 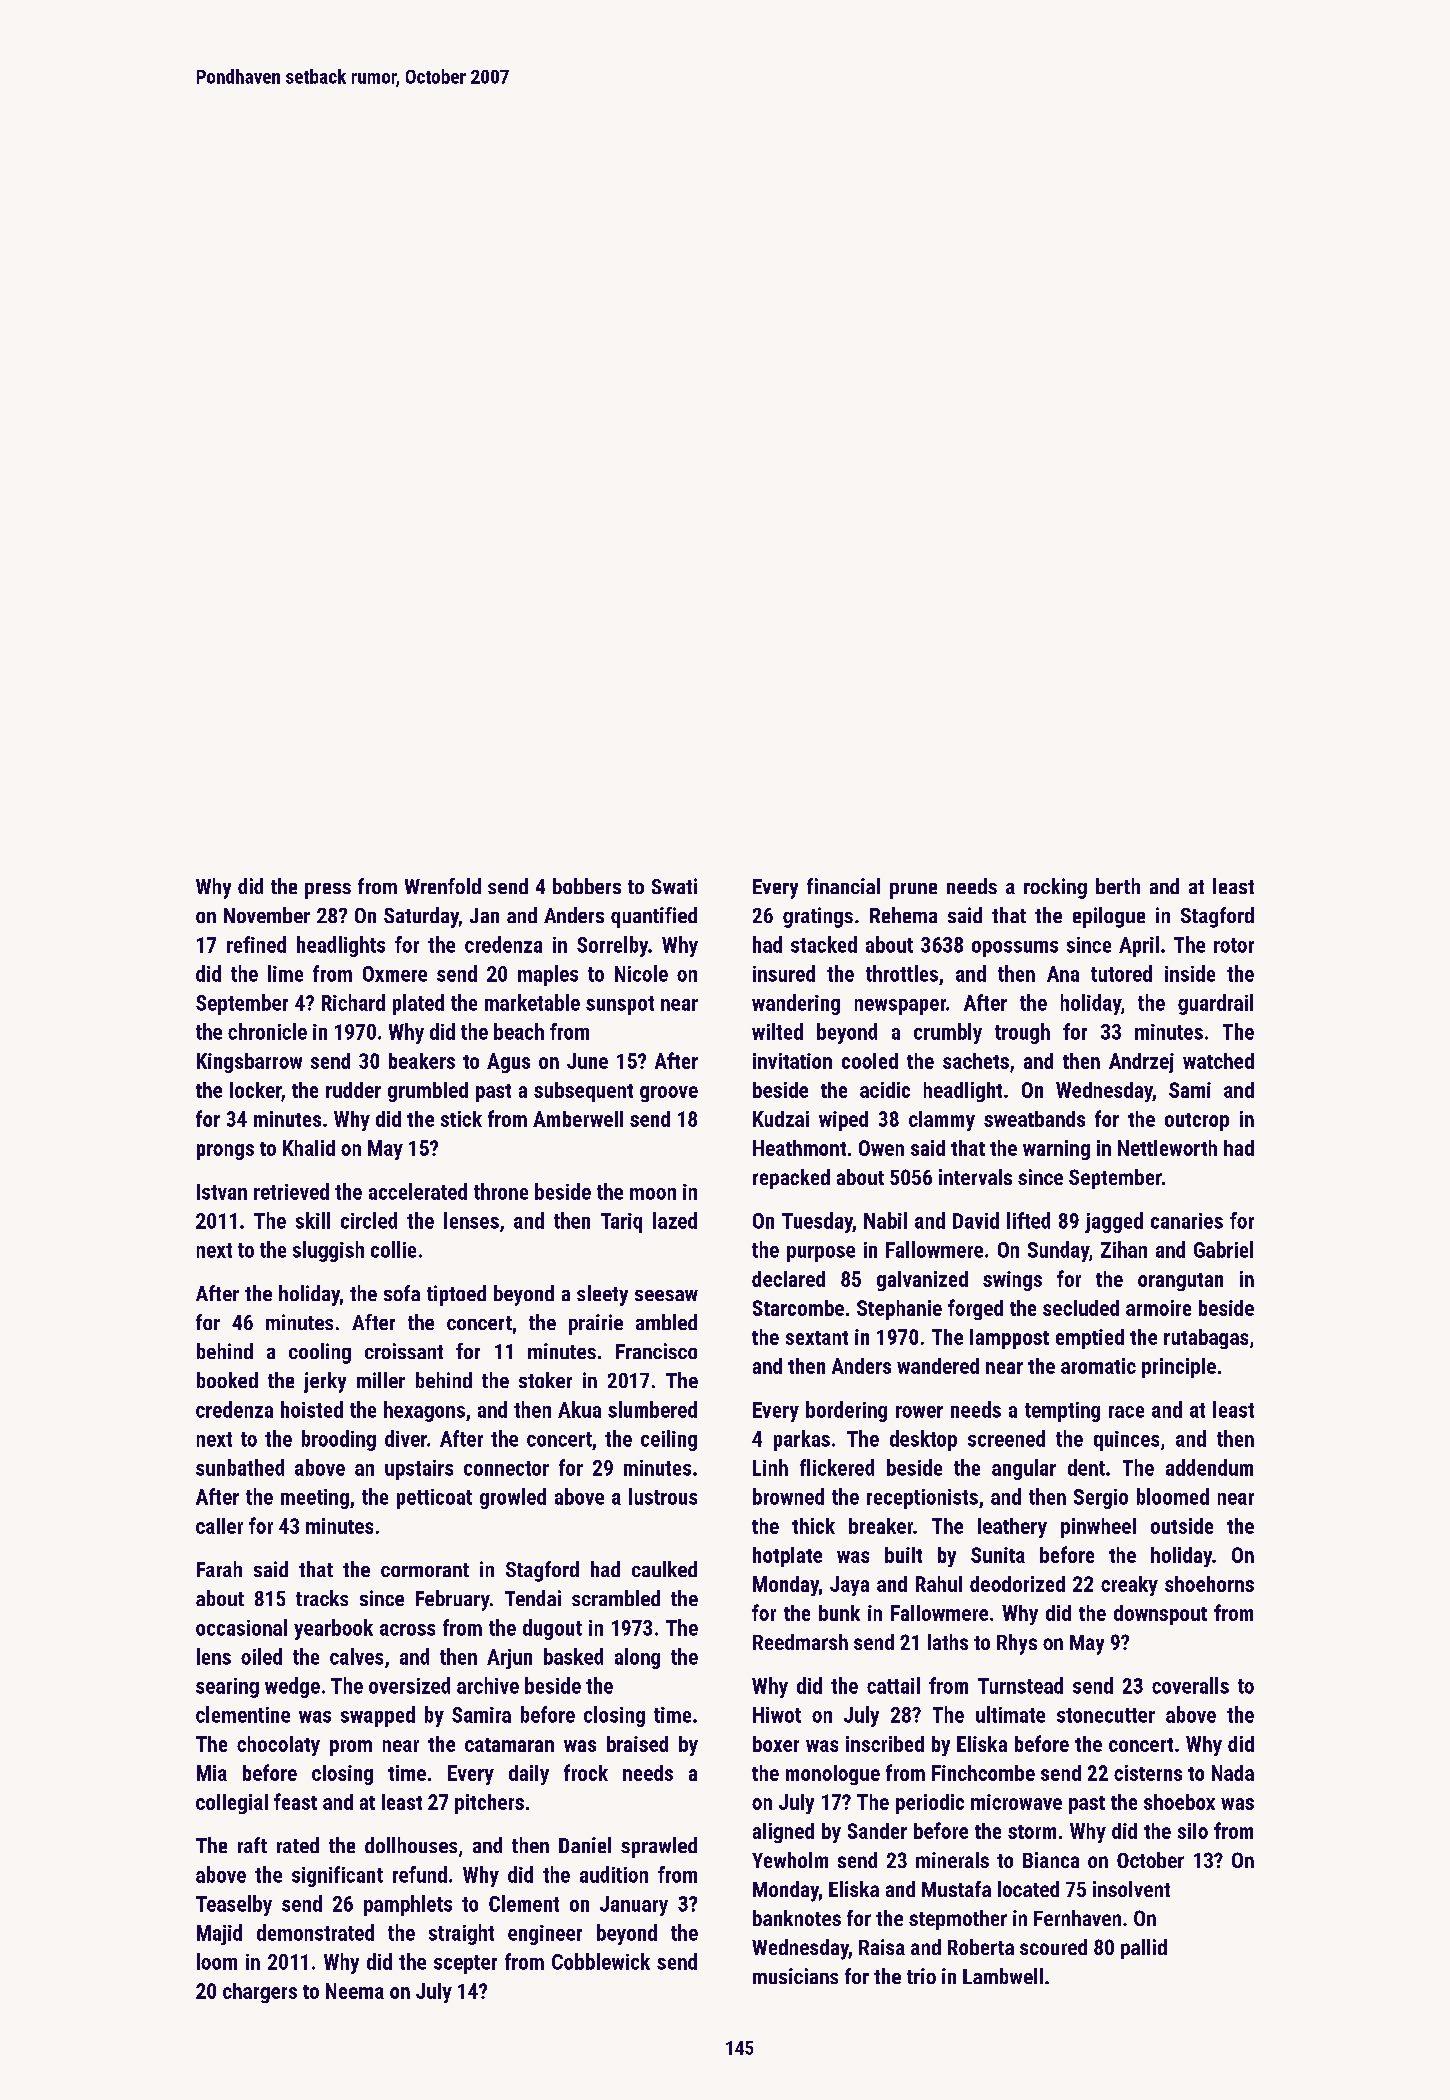 What do you see at coordinates (674, 886) in the page?
I see `Swati` at bounding box center [674, 886].
